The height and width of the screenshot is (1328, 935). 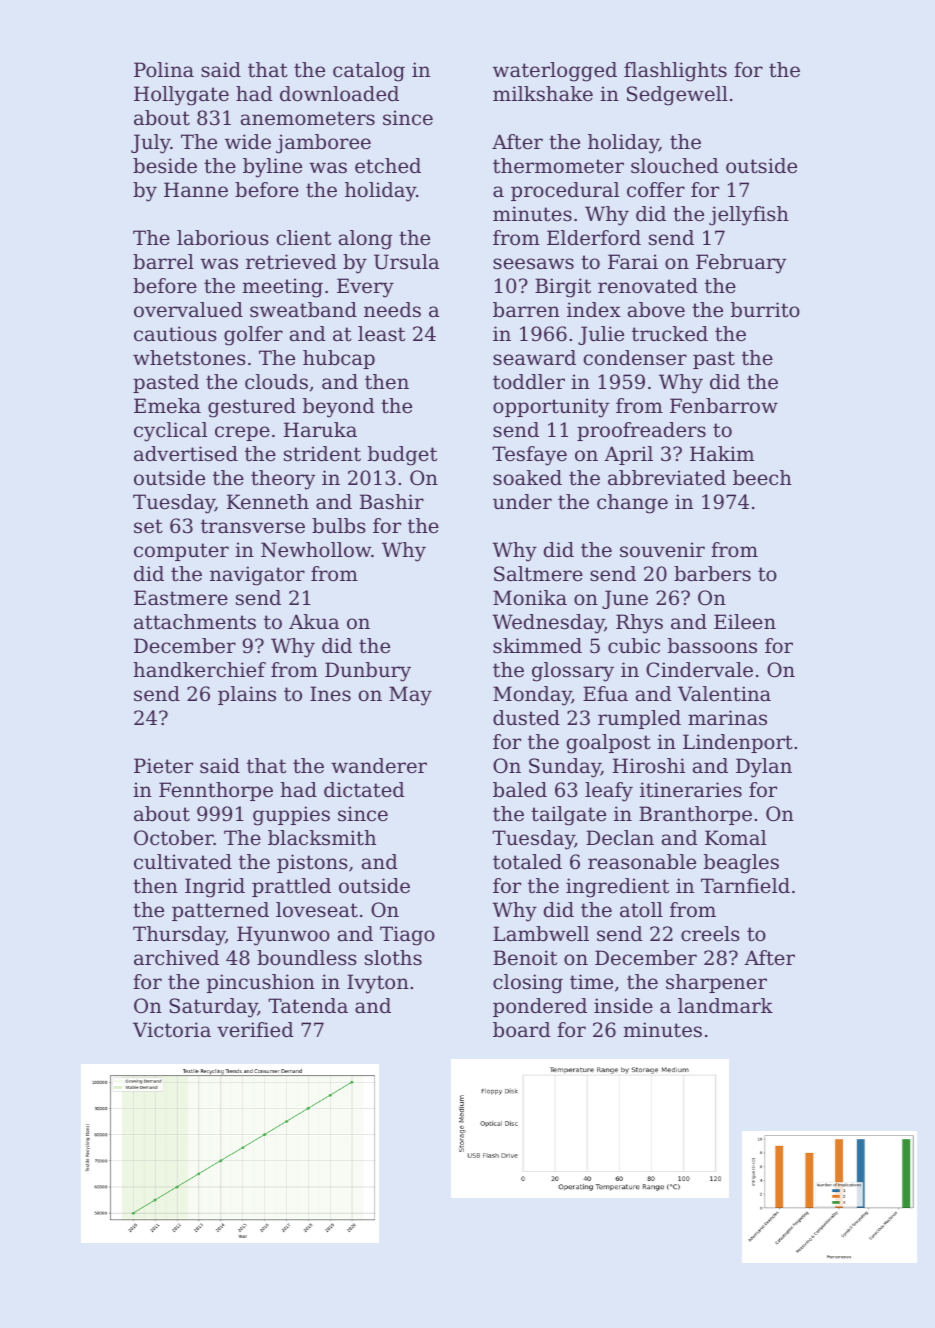 I want to click on catalog, so click(x=369, y=72).
